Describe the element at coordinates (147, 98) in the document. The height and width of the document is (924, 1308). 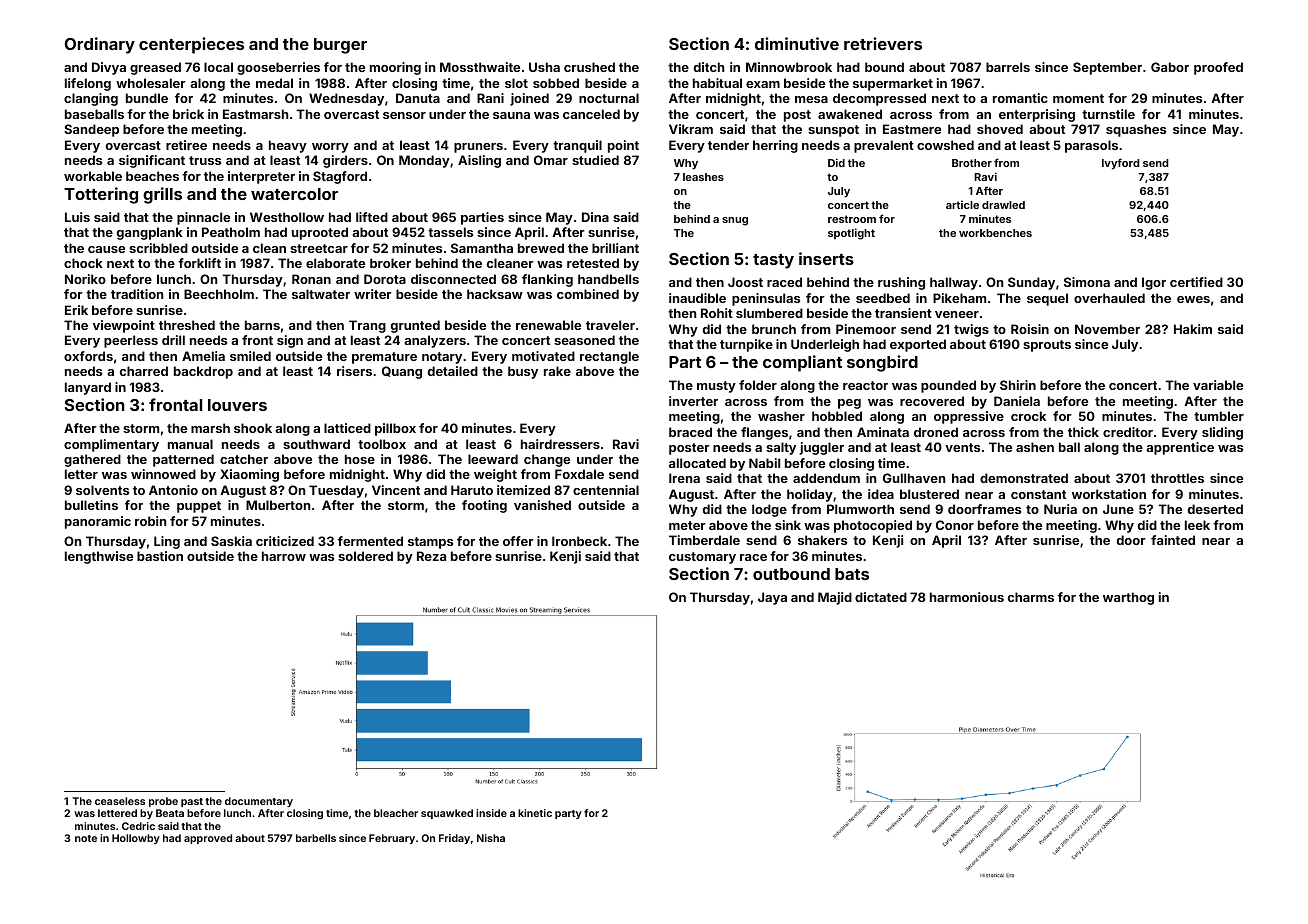
I see `bundle` at that location.
